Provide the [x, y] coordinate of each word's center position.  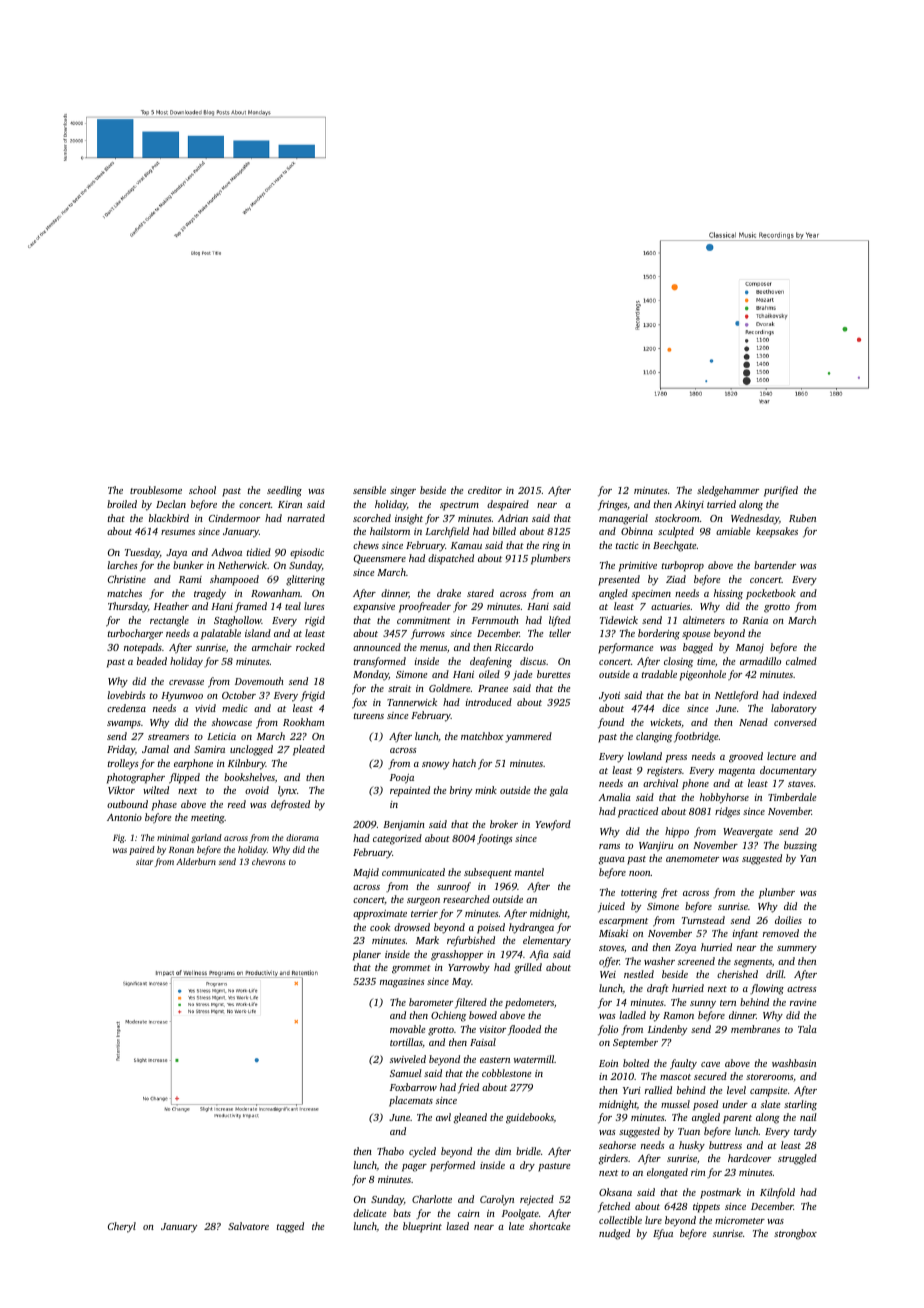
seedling [284, 491]
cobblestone [506, 1073]
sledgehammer [728, 491]
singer [403, 492]
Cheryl [122, 1227]
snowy [435, 766]
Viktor [121, 790]
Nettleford [736, 696]
